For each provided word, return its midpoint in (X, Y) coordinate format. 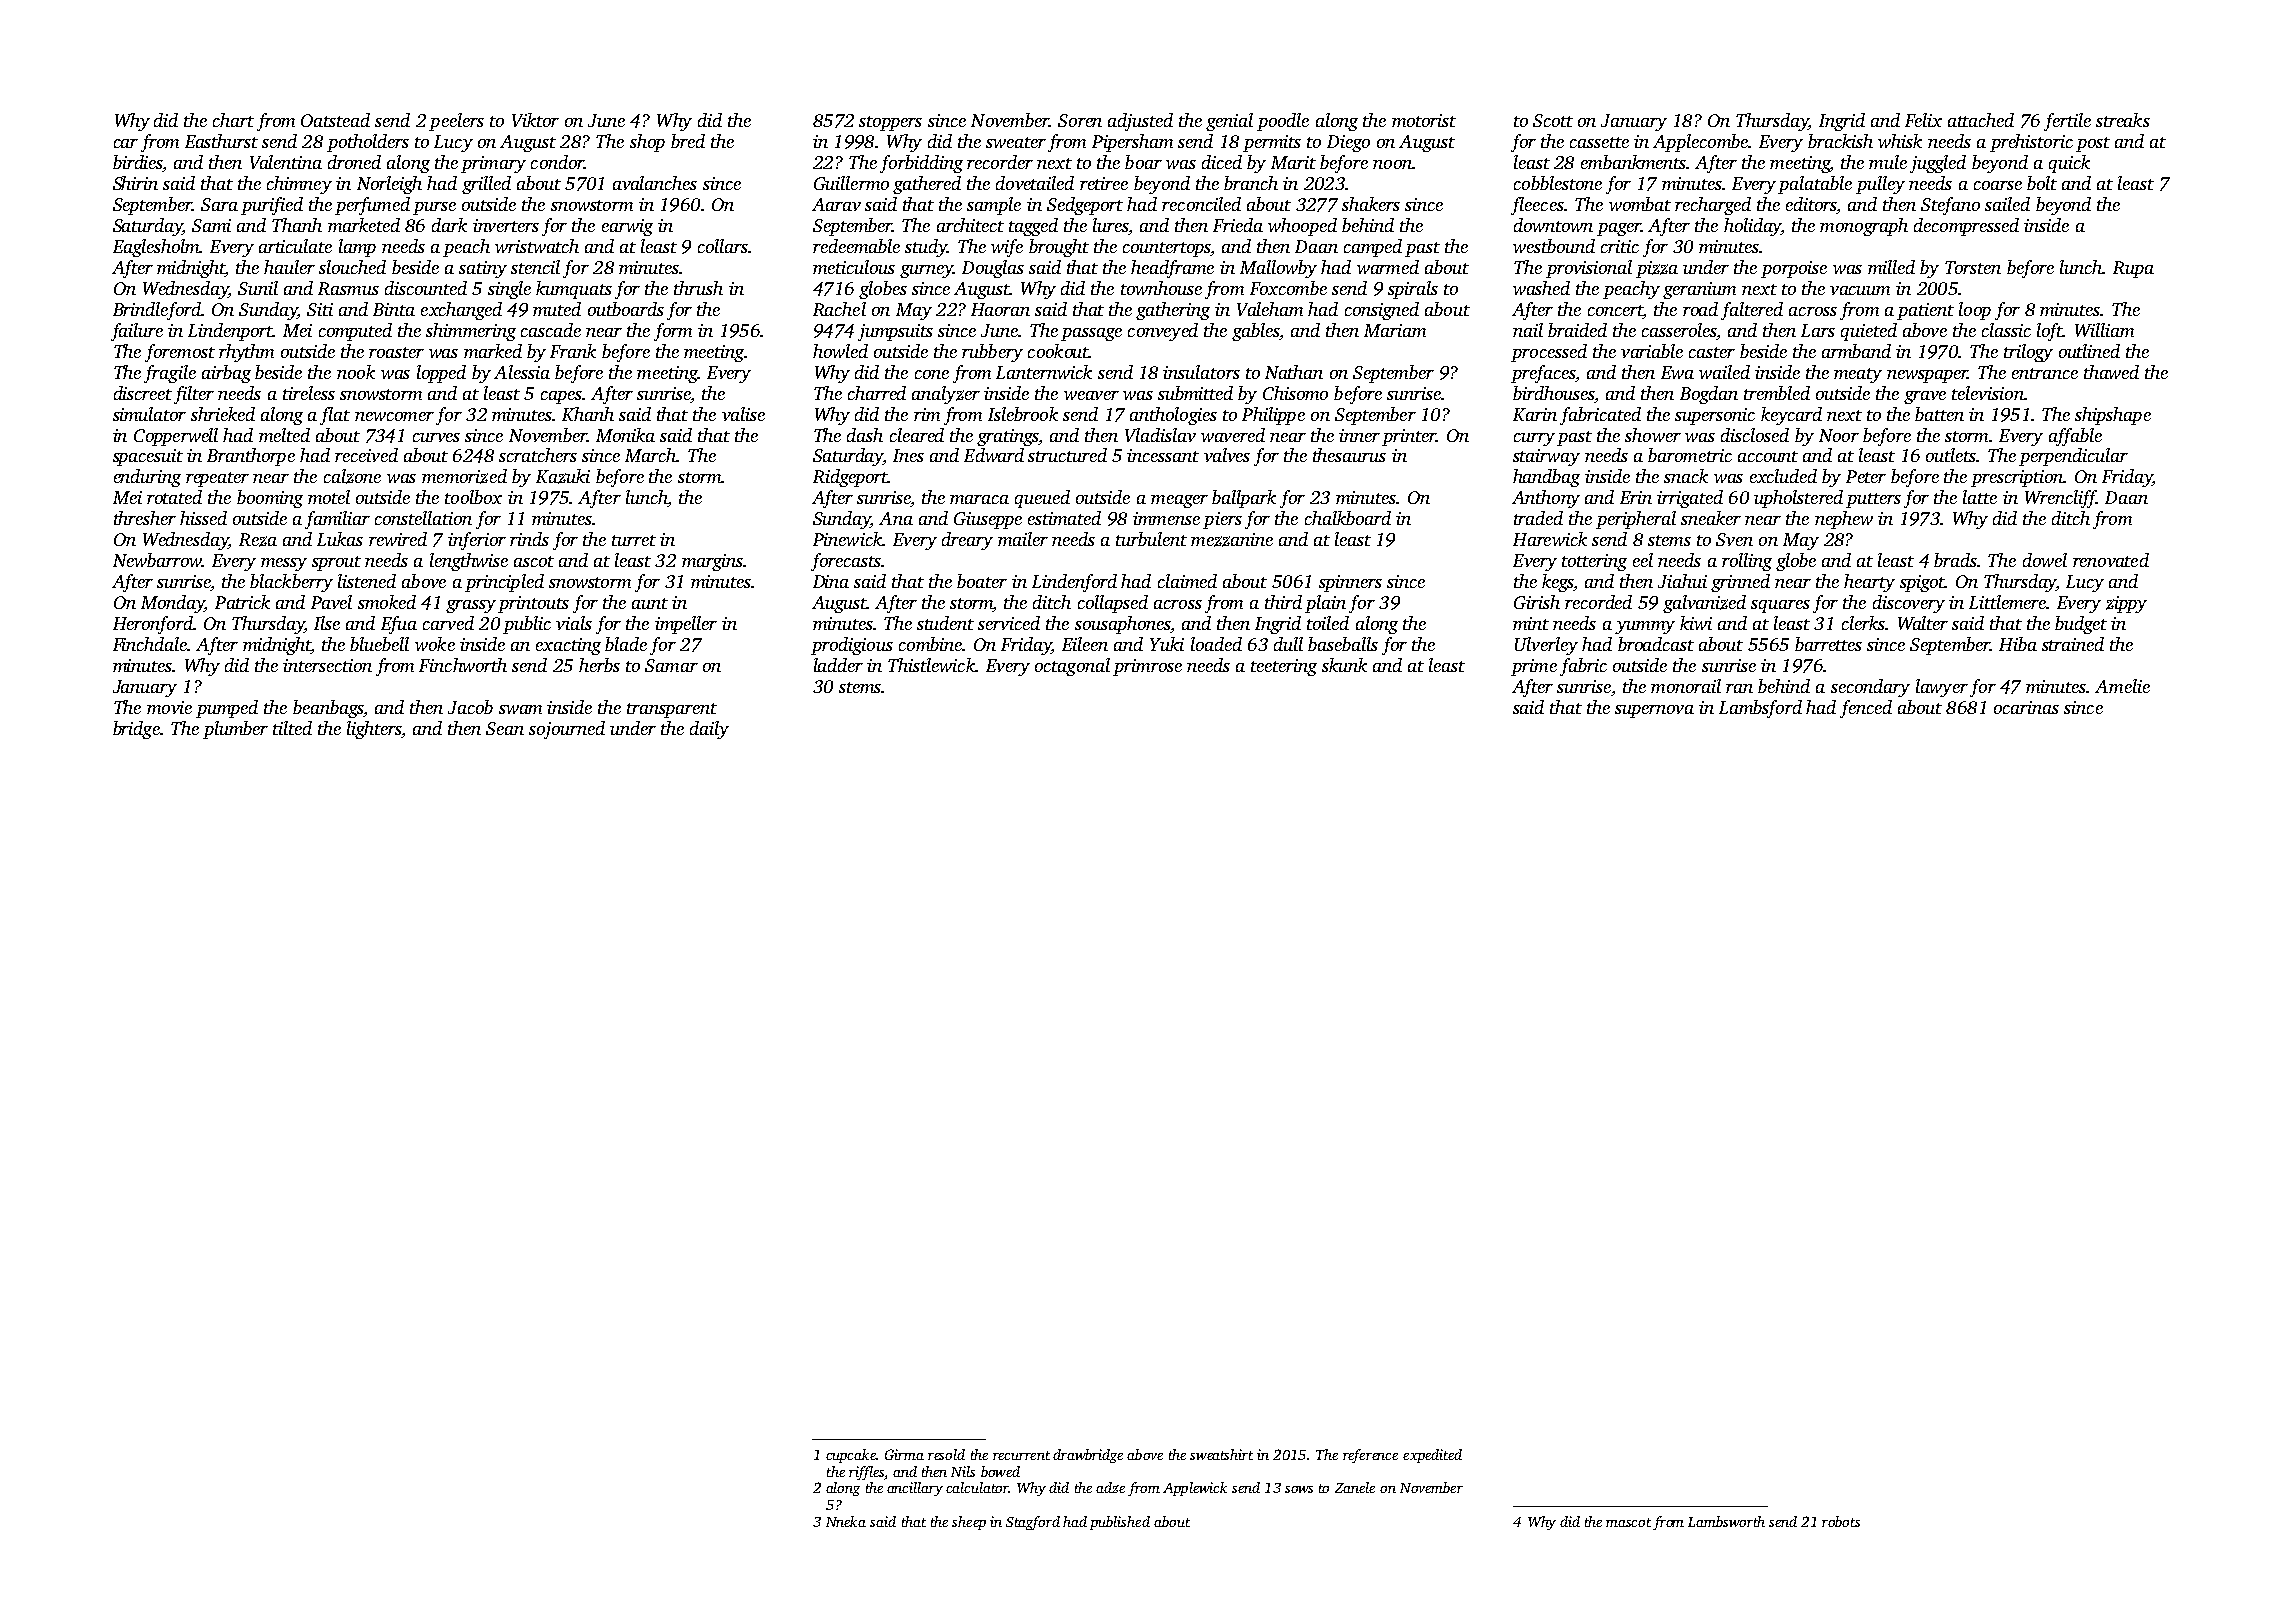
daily (709, 730)
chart (233, 120)
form (673, 332)
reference (1370, 1456)
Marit (1293, 162)
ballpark (1244, 499)
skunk (1344, 665)
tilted (292, 728)
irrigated (1690, 499)
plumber (235, 730)
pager (1619, 229)
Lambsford (1760, 709)
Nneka (846, 1521)
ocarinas (2026, 707)
